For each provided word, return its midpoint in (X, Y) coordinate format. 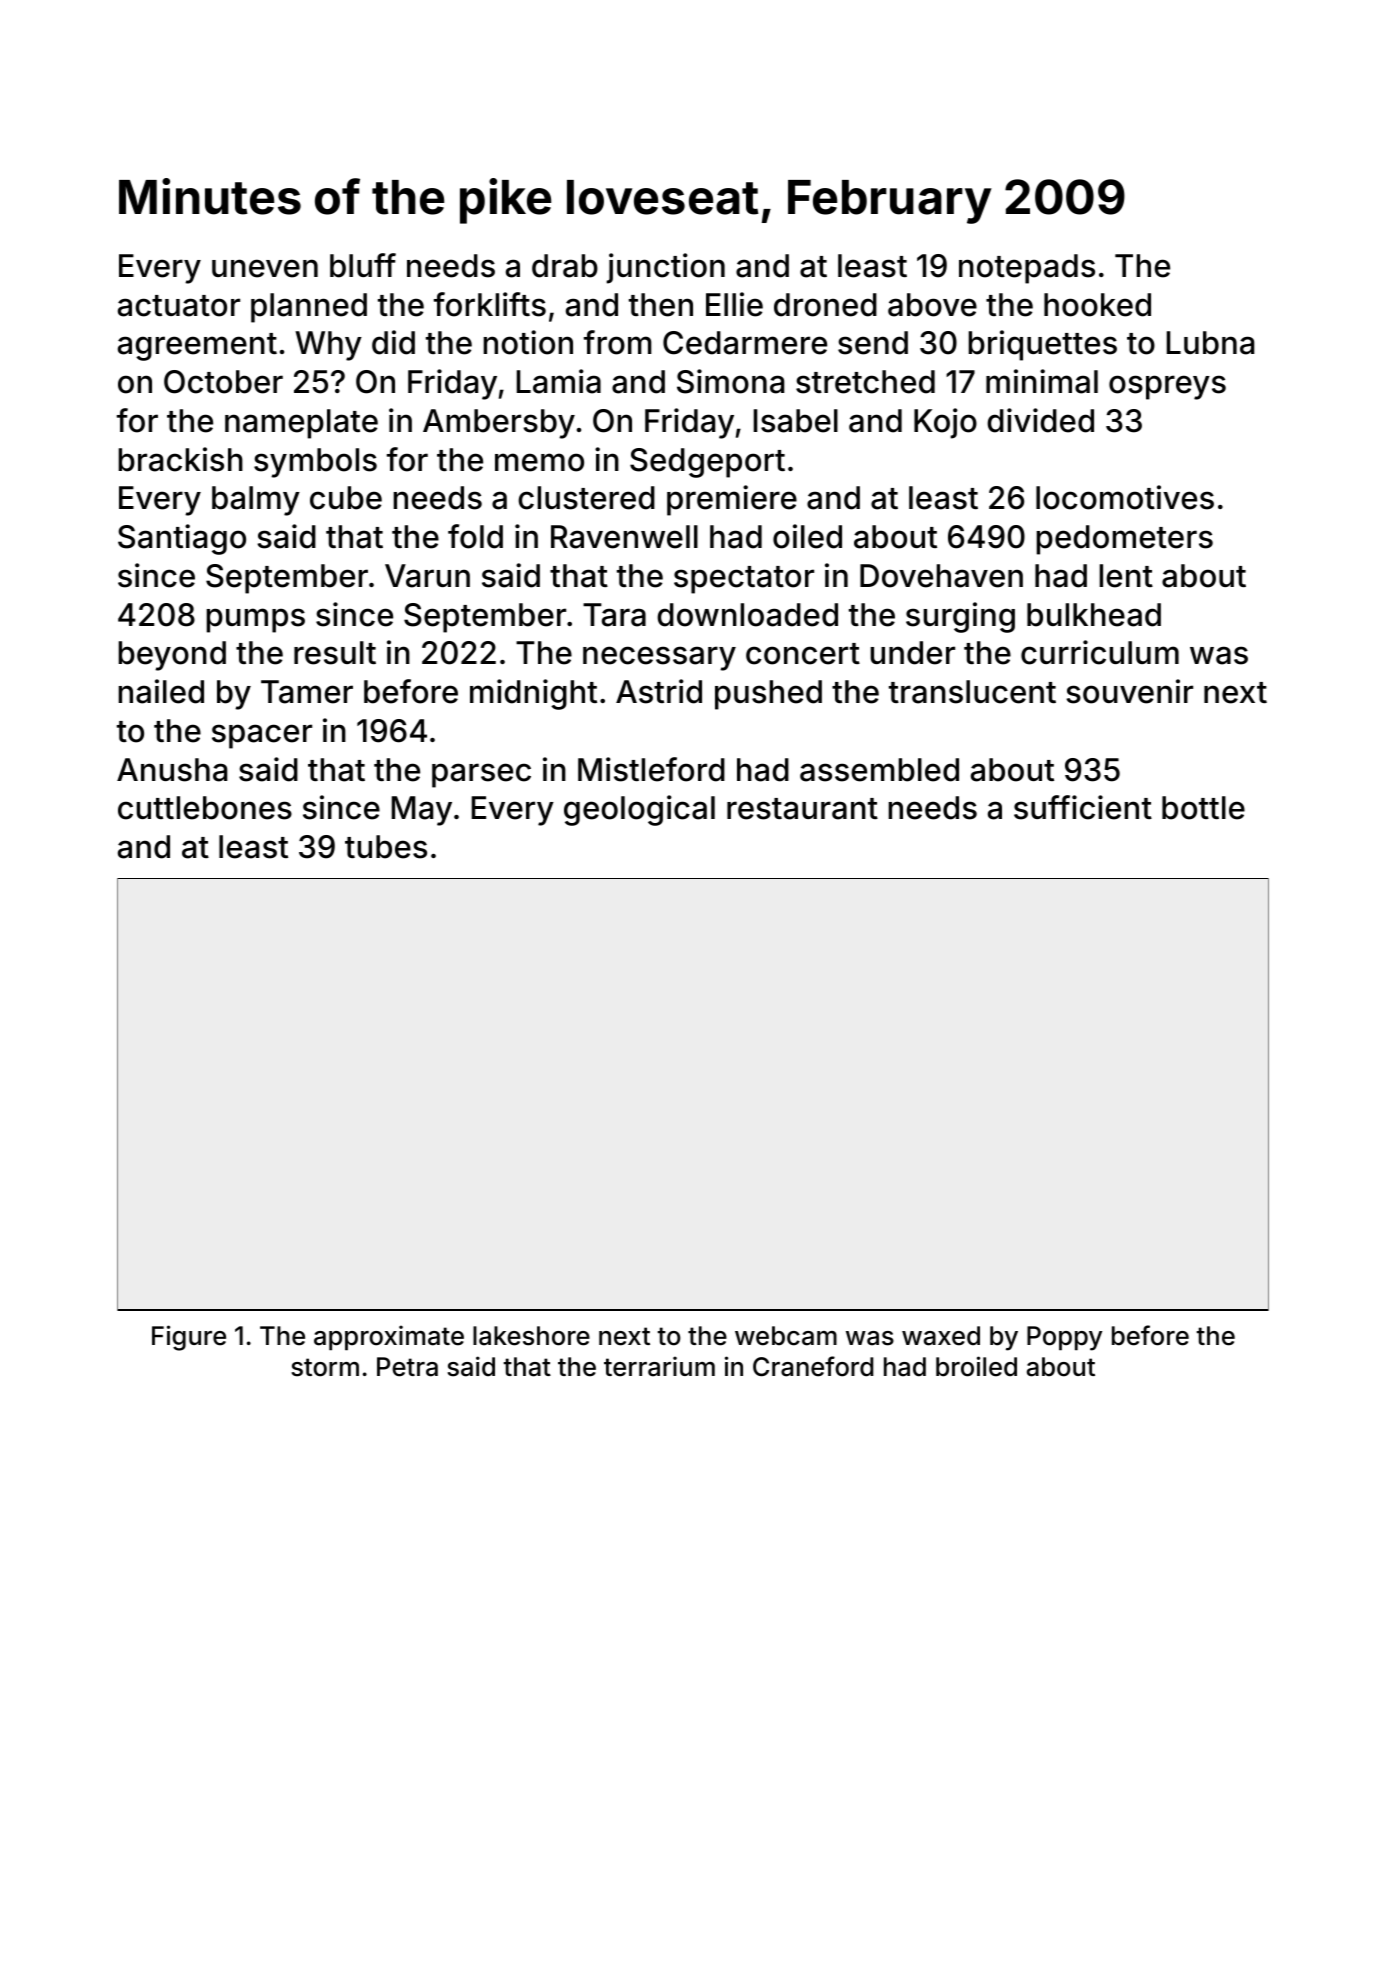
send (873, 343)
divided (1040, 420)
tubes (386, 847)
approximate (389, 1337)
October (223, 382)
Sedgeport (707, 463)
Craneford (813, 1366)
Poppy (1064, 1338)
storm (325, 1367)
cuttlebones (205, 808)
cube (346, 498)
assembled (879, 770)
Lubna (1210, 343)
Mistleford (651, 769)
